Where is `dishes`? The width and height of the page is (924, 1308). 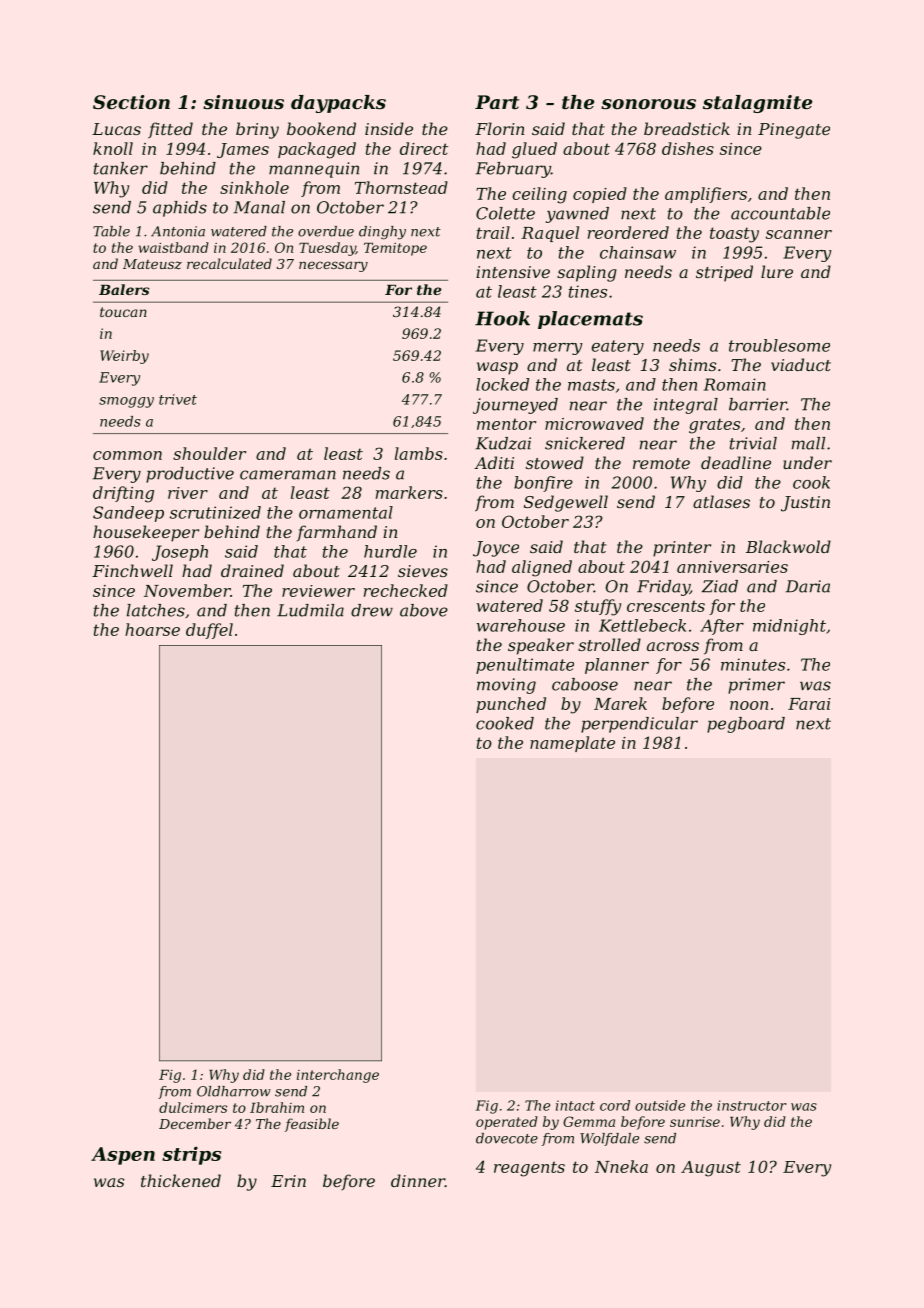 dishes is located at coordinates (688, 148).
